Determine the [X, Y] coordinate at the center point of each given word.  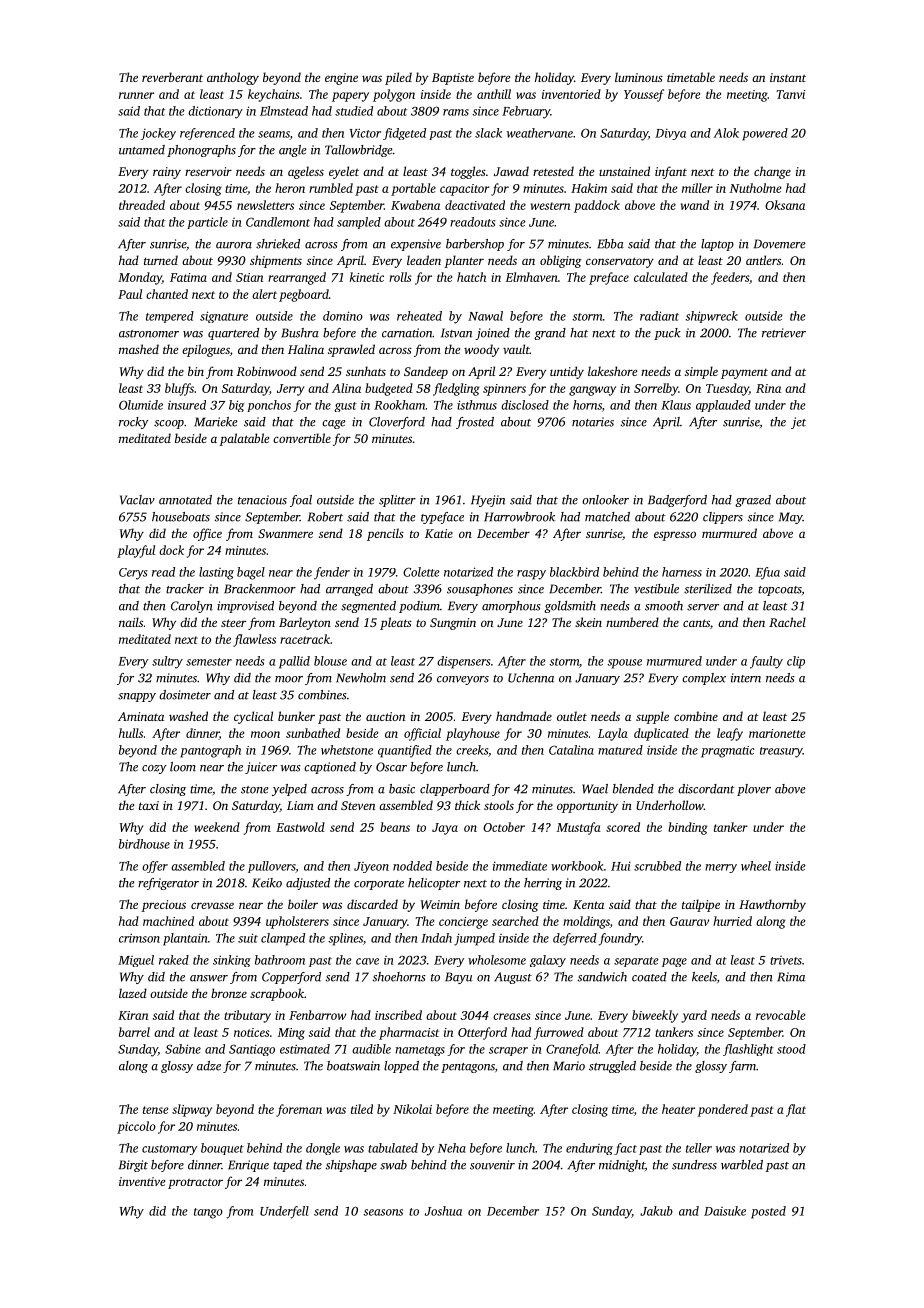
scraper [508, 1051]
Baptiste [453, 79]
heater [678, 1109]
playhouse [473, 734]
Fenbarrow [317, 1015]
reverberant [172, 77]
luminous [639, 77]
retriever [784, 333]
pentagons [468, 1068]
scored [623, 827]
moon [265, 734]
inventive [142, 1181]
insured [187, 405]
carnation [407, 333]
